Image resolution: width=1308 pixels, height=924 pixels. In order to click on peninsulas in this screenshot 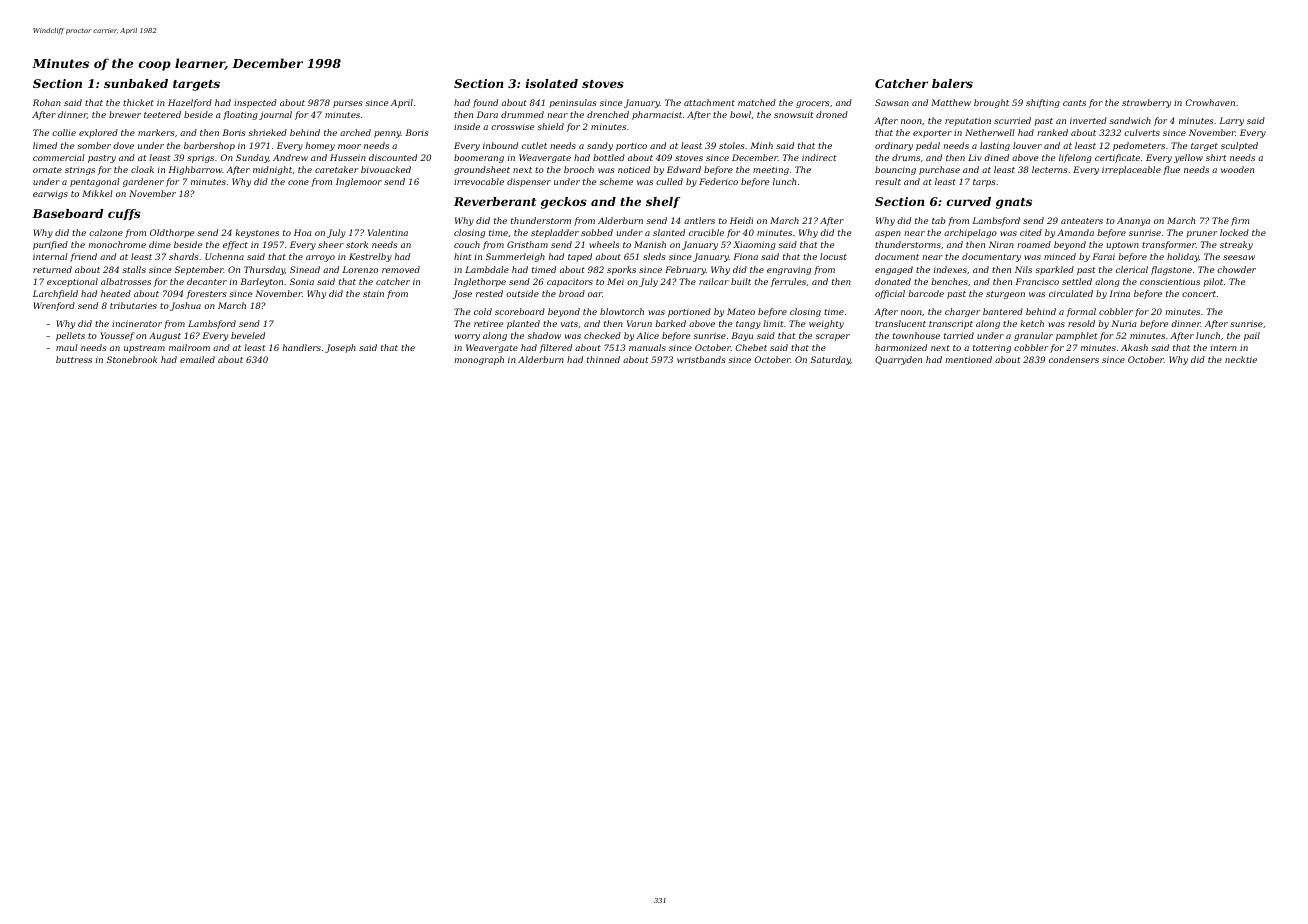, I will do `click(573, 103)`.
